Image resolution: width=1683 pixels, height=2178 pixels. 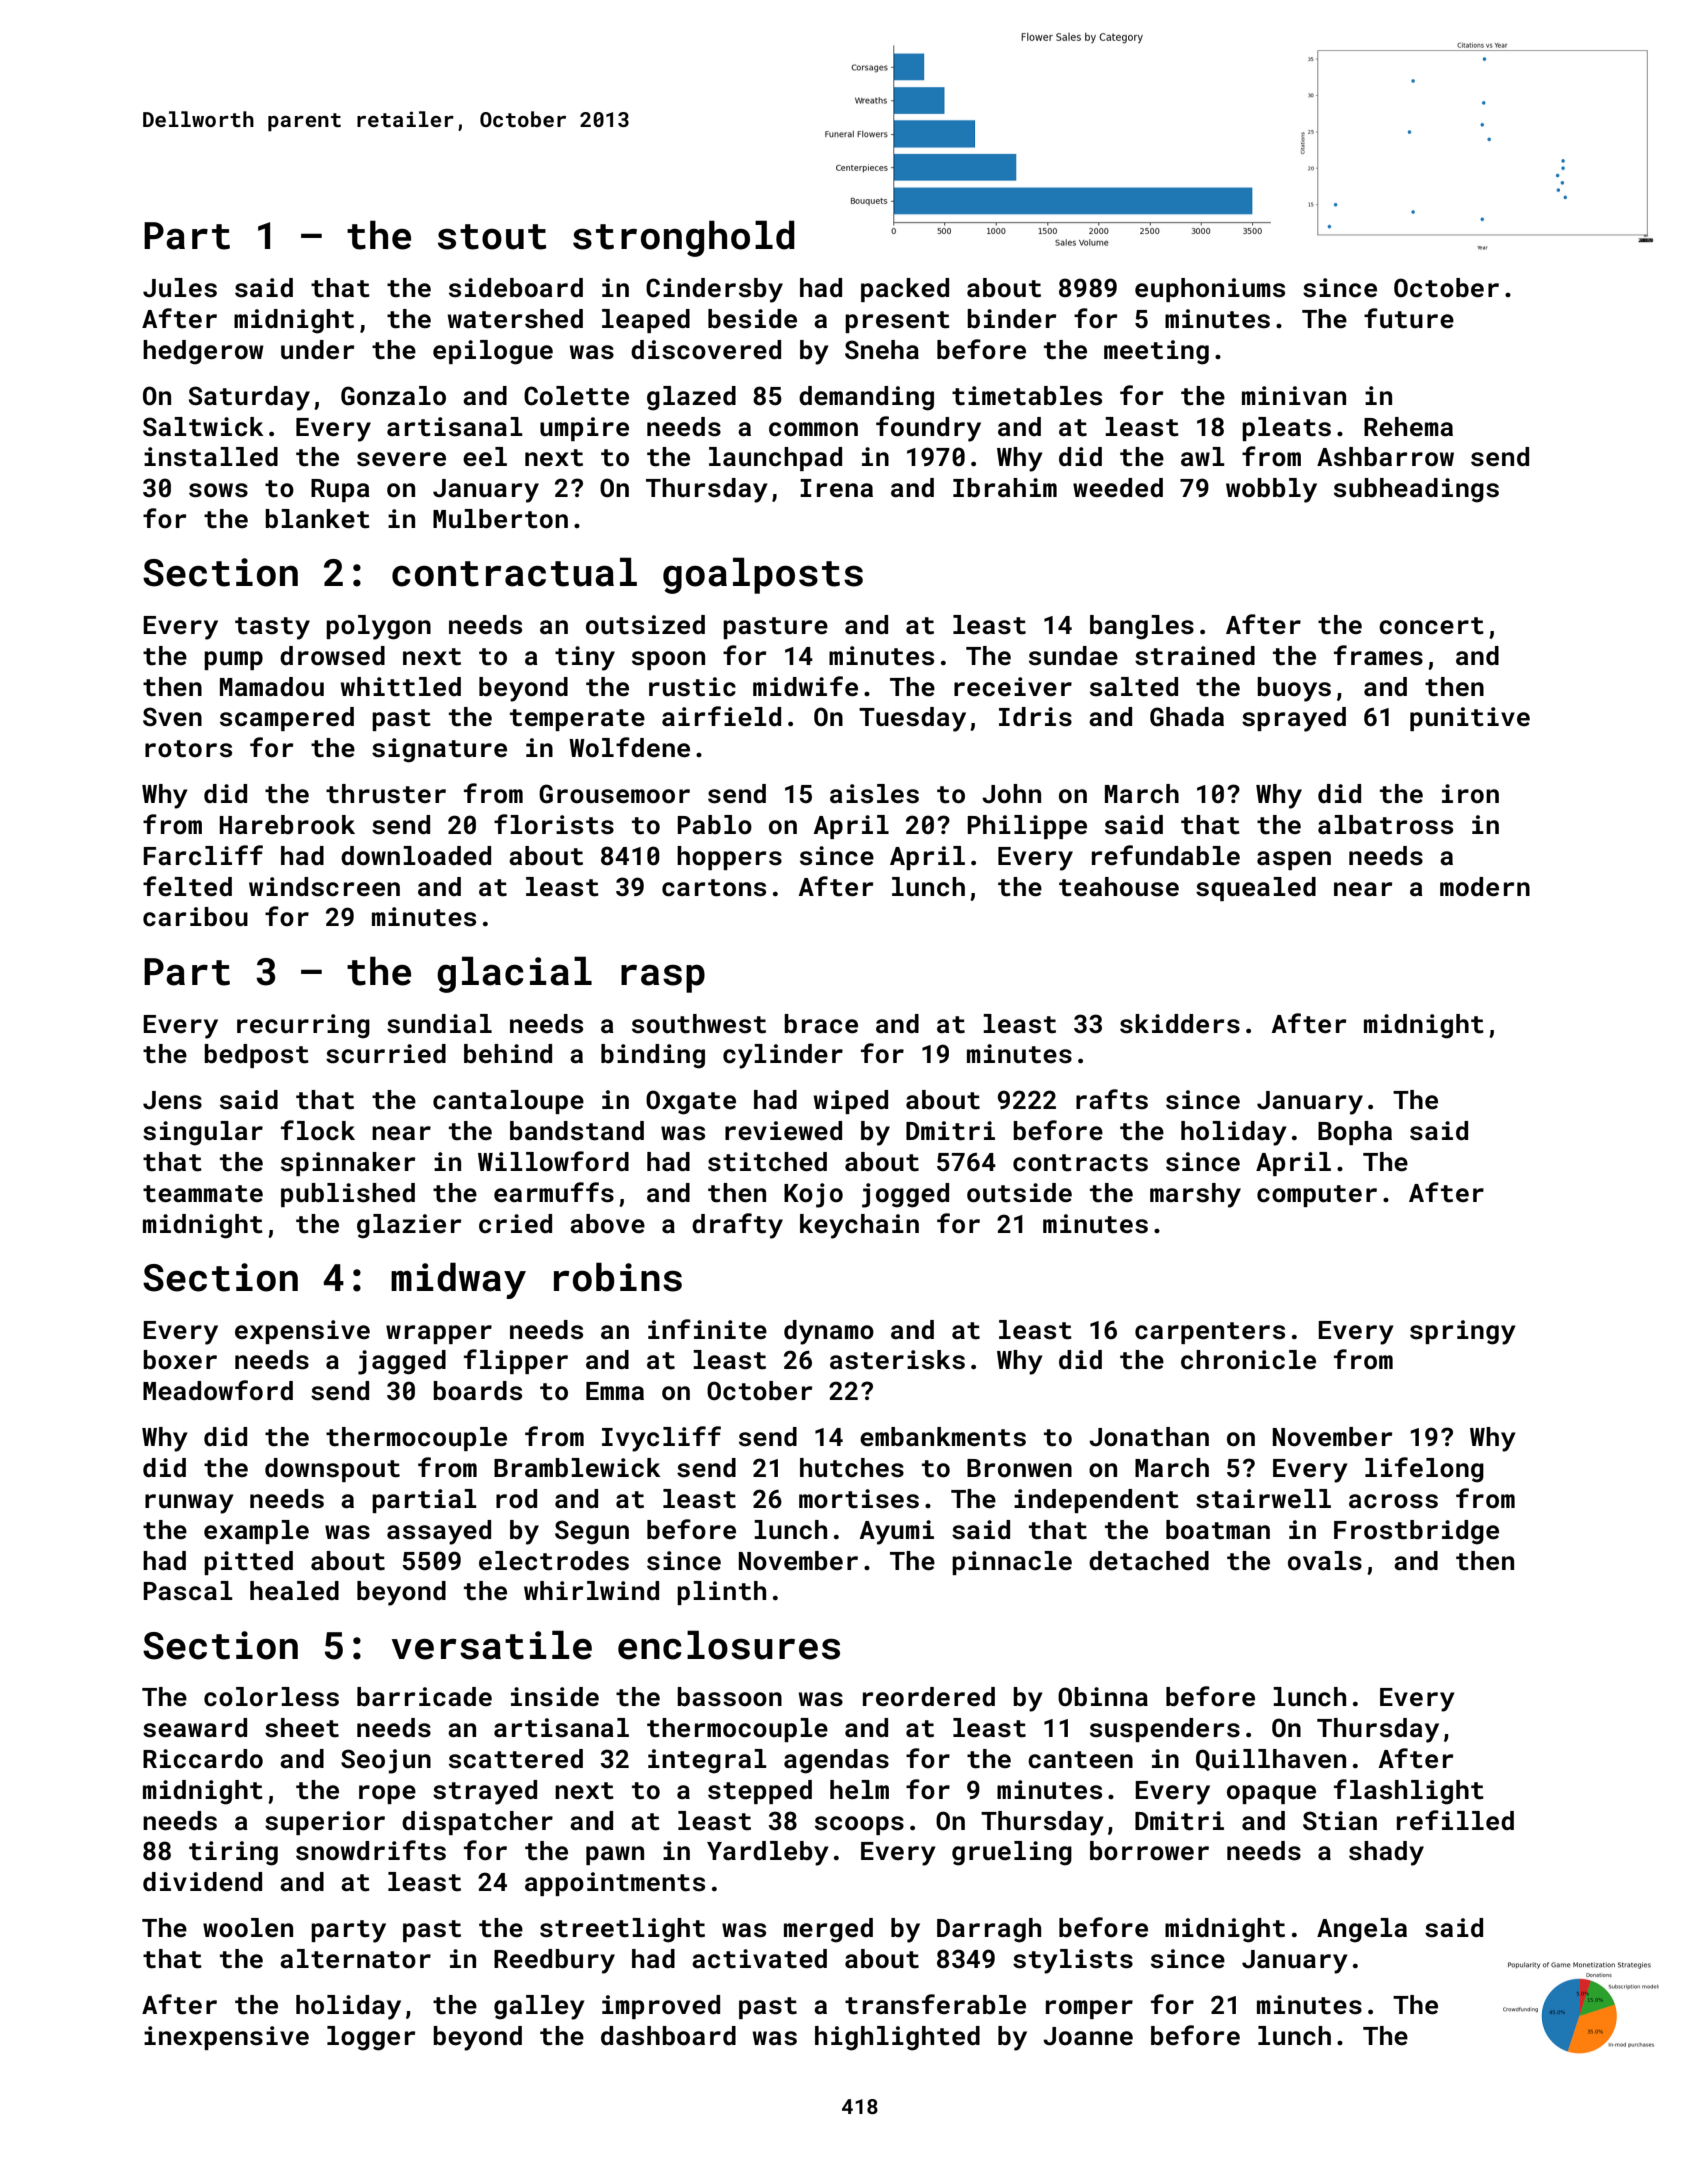 What do you see at coordinates (203, 1759) in the page?
I see `Riccardo` at bounding box center [203, 1759].
